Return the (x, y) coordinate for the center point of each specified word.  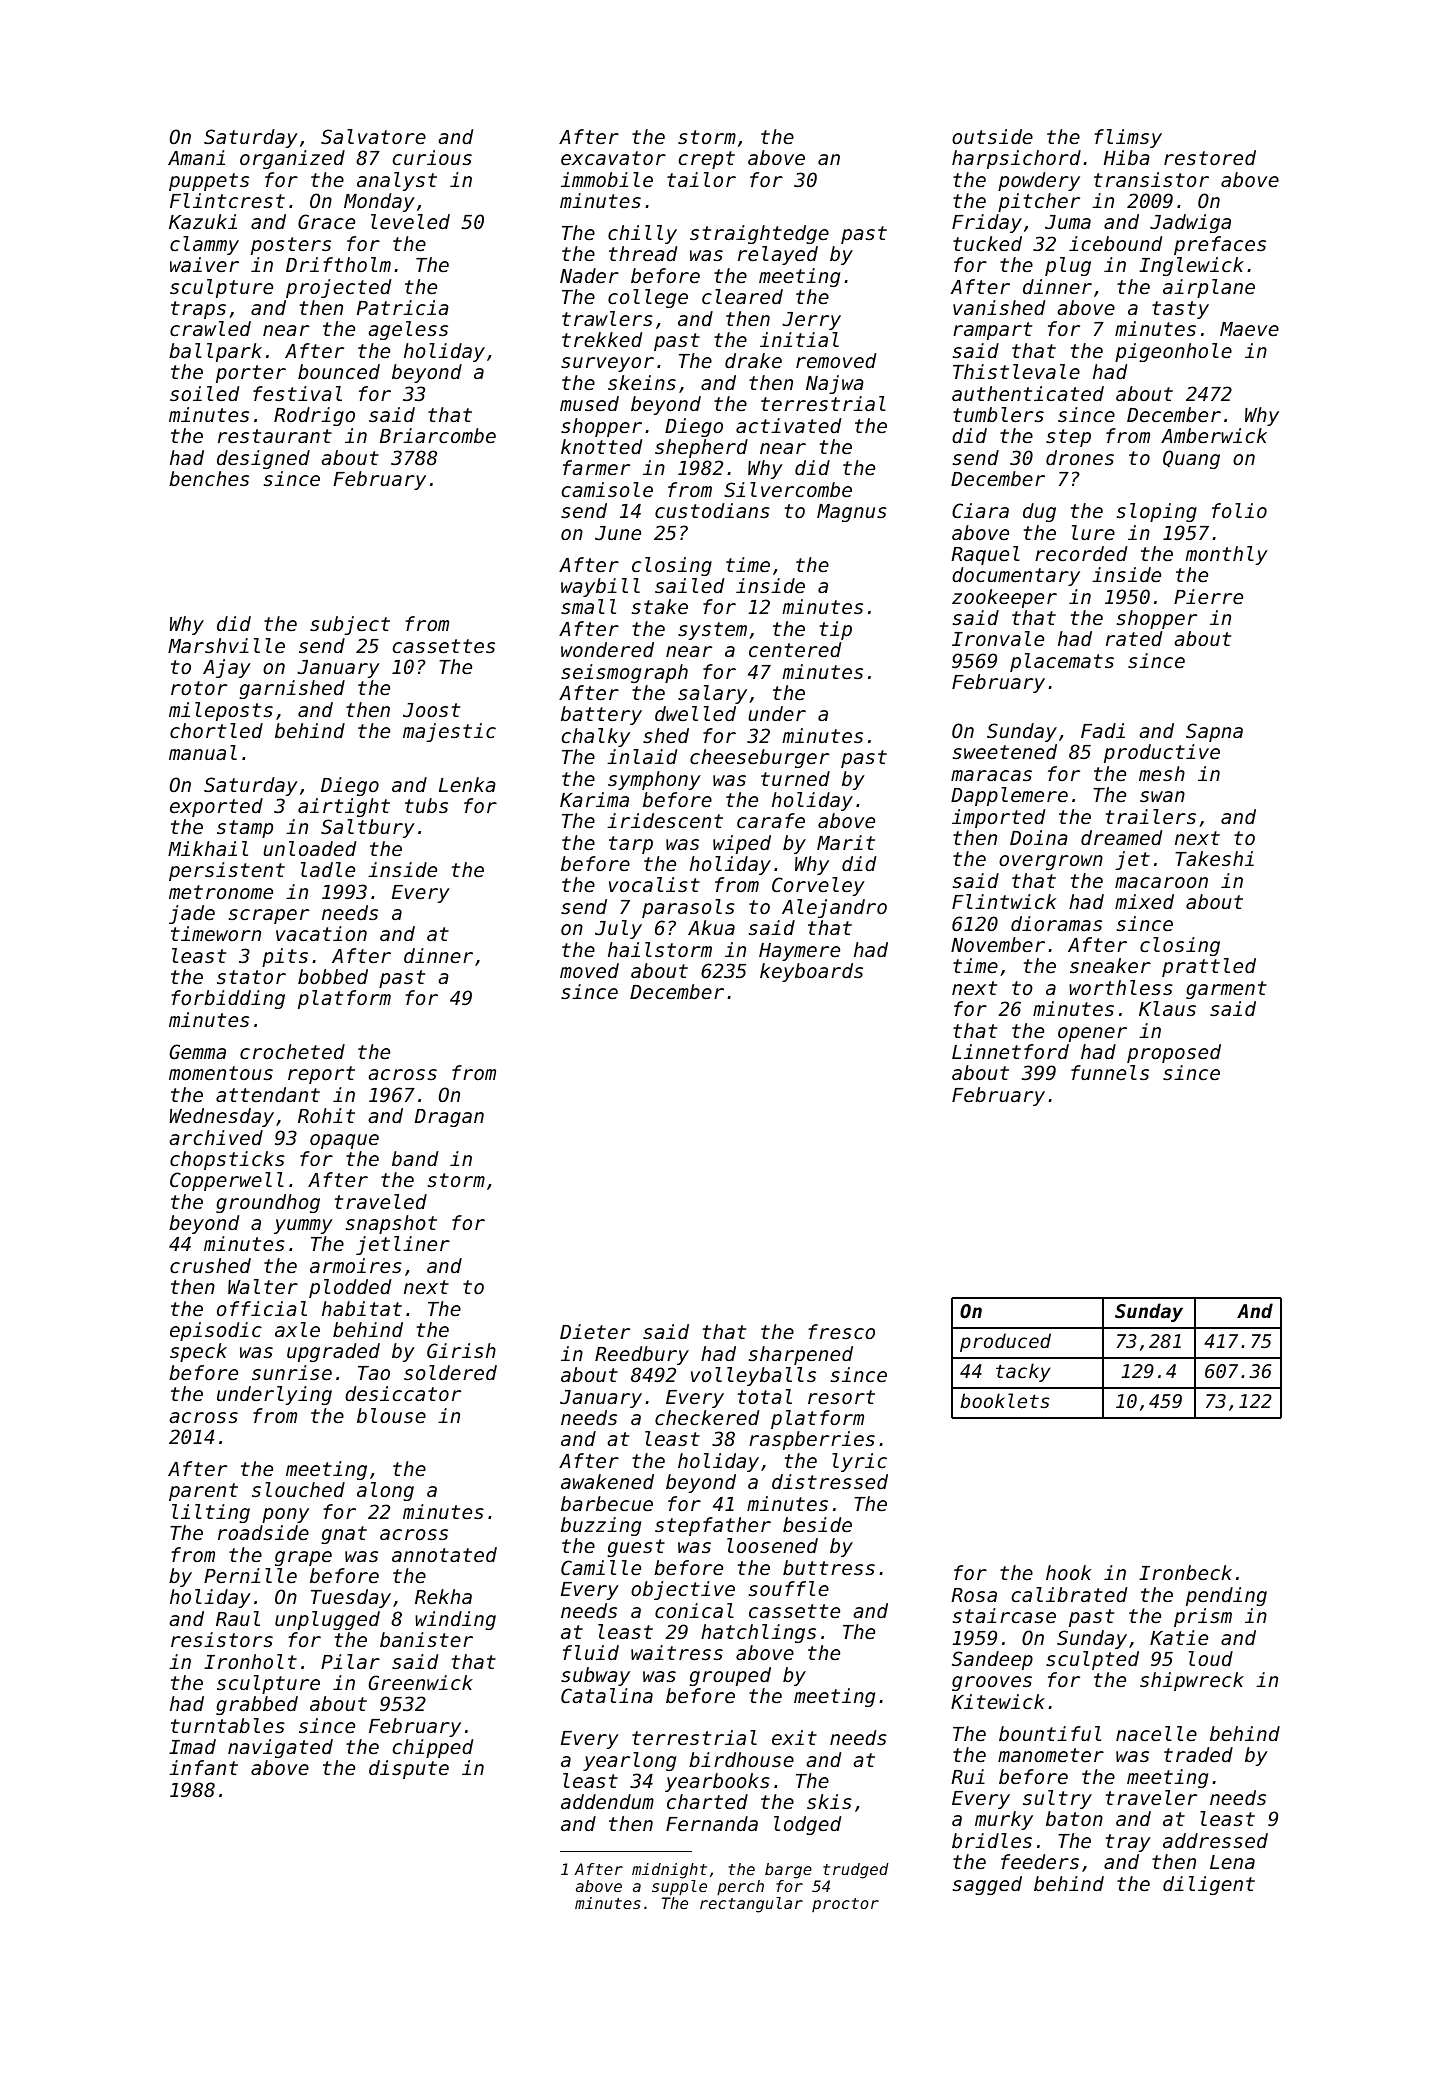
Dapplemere (1009, 796)
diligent (1209, 1885)
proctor (845, 1905)
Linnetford (1010, 1051)
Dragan (449, 1118)
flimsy (1128, 138)
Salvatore (373, 136)
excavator (613, 158)
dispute (409, 1769)
